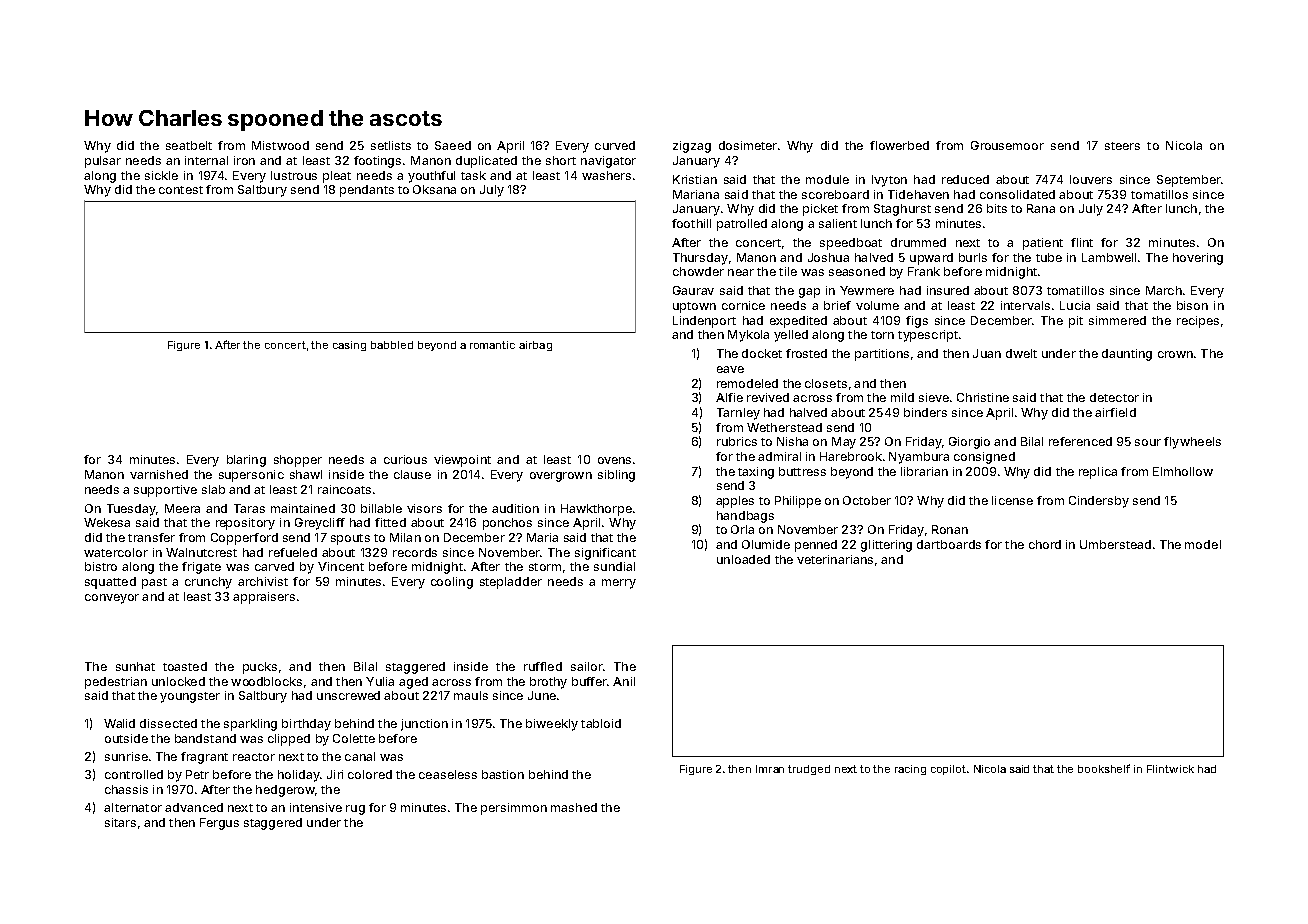 The image size is (1308, 924). I want to click on bookshelf, so click(1104, 768).
